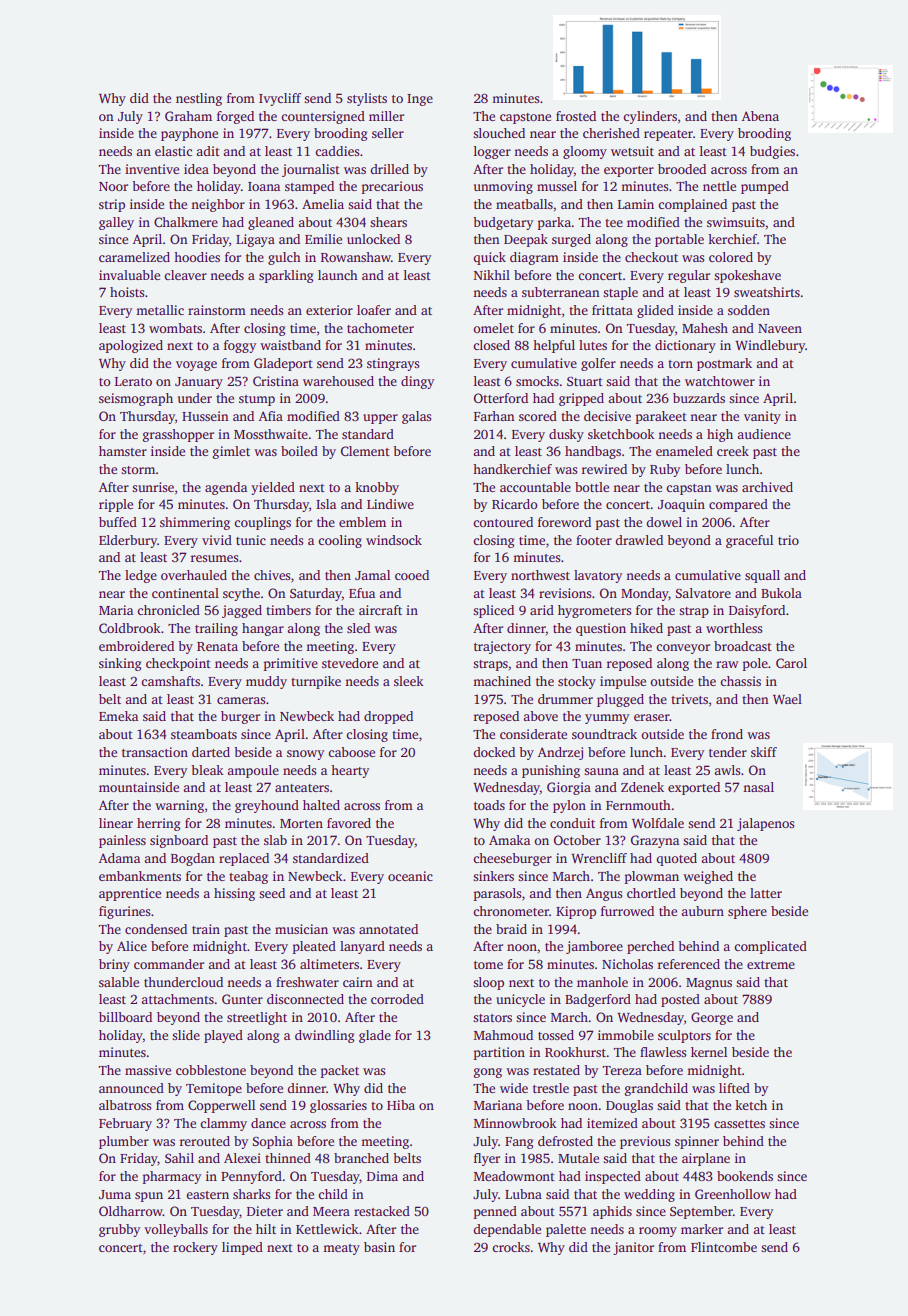  Describe the element at coordinates (760, 116) in the document. I see `Abena` at that location.
